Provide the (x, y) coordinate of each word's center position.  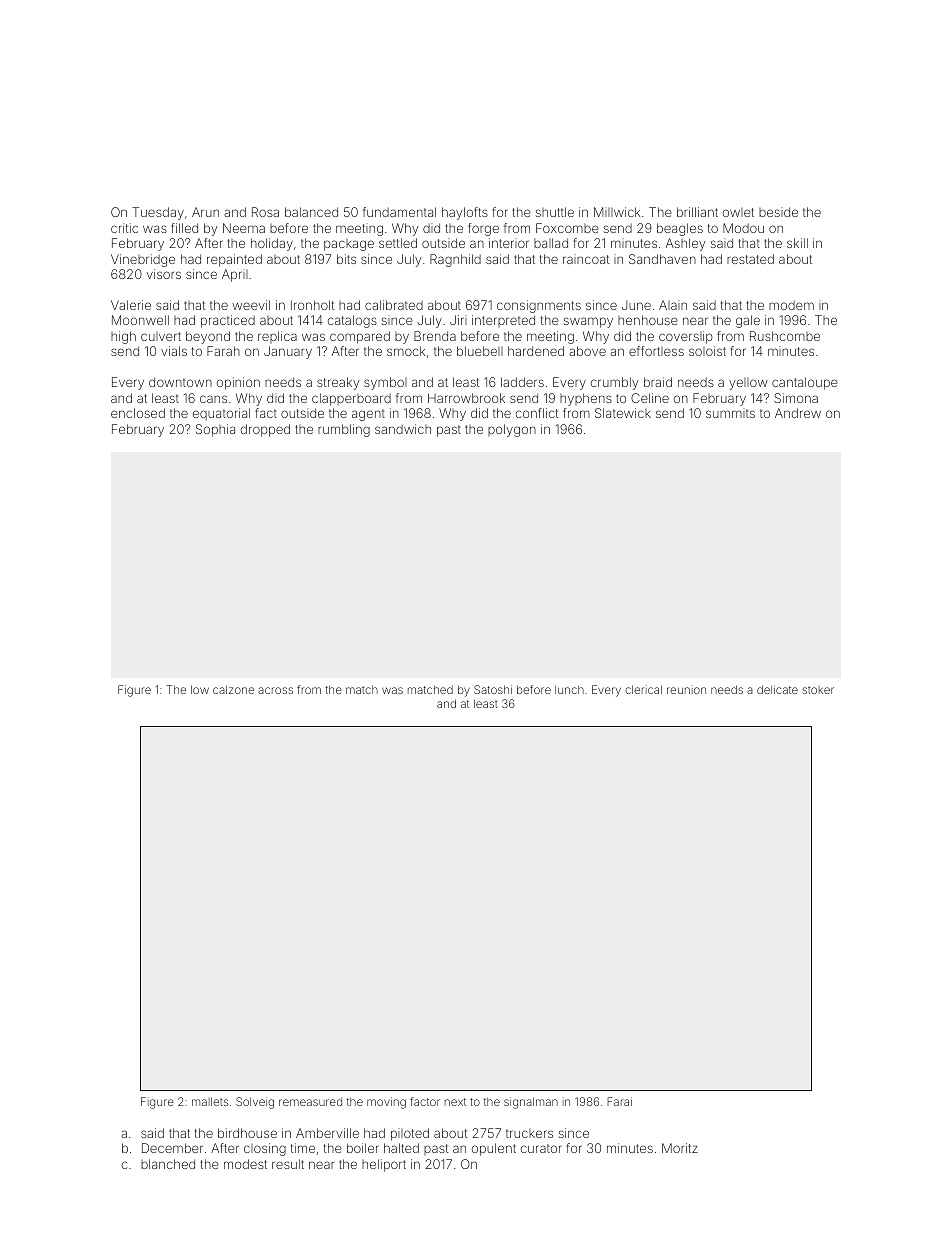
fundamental (399, 212)
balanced (311, 212)
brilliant (697, 212)
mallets (210, 1101)
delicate (777, 689)
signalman (531, 1103)
